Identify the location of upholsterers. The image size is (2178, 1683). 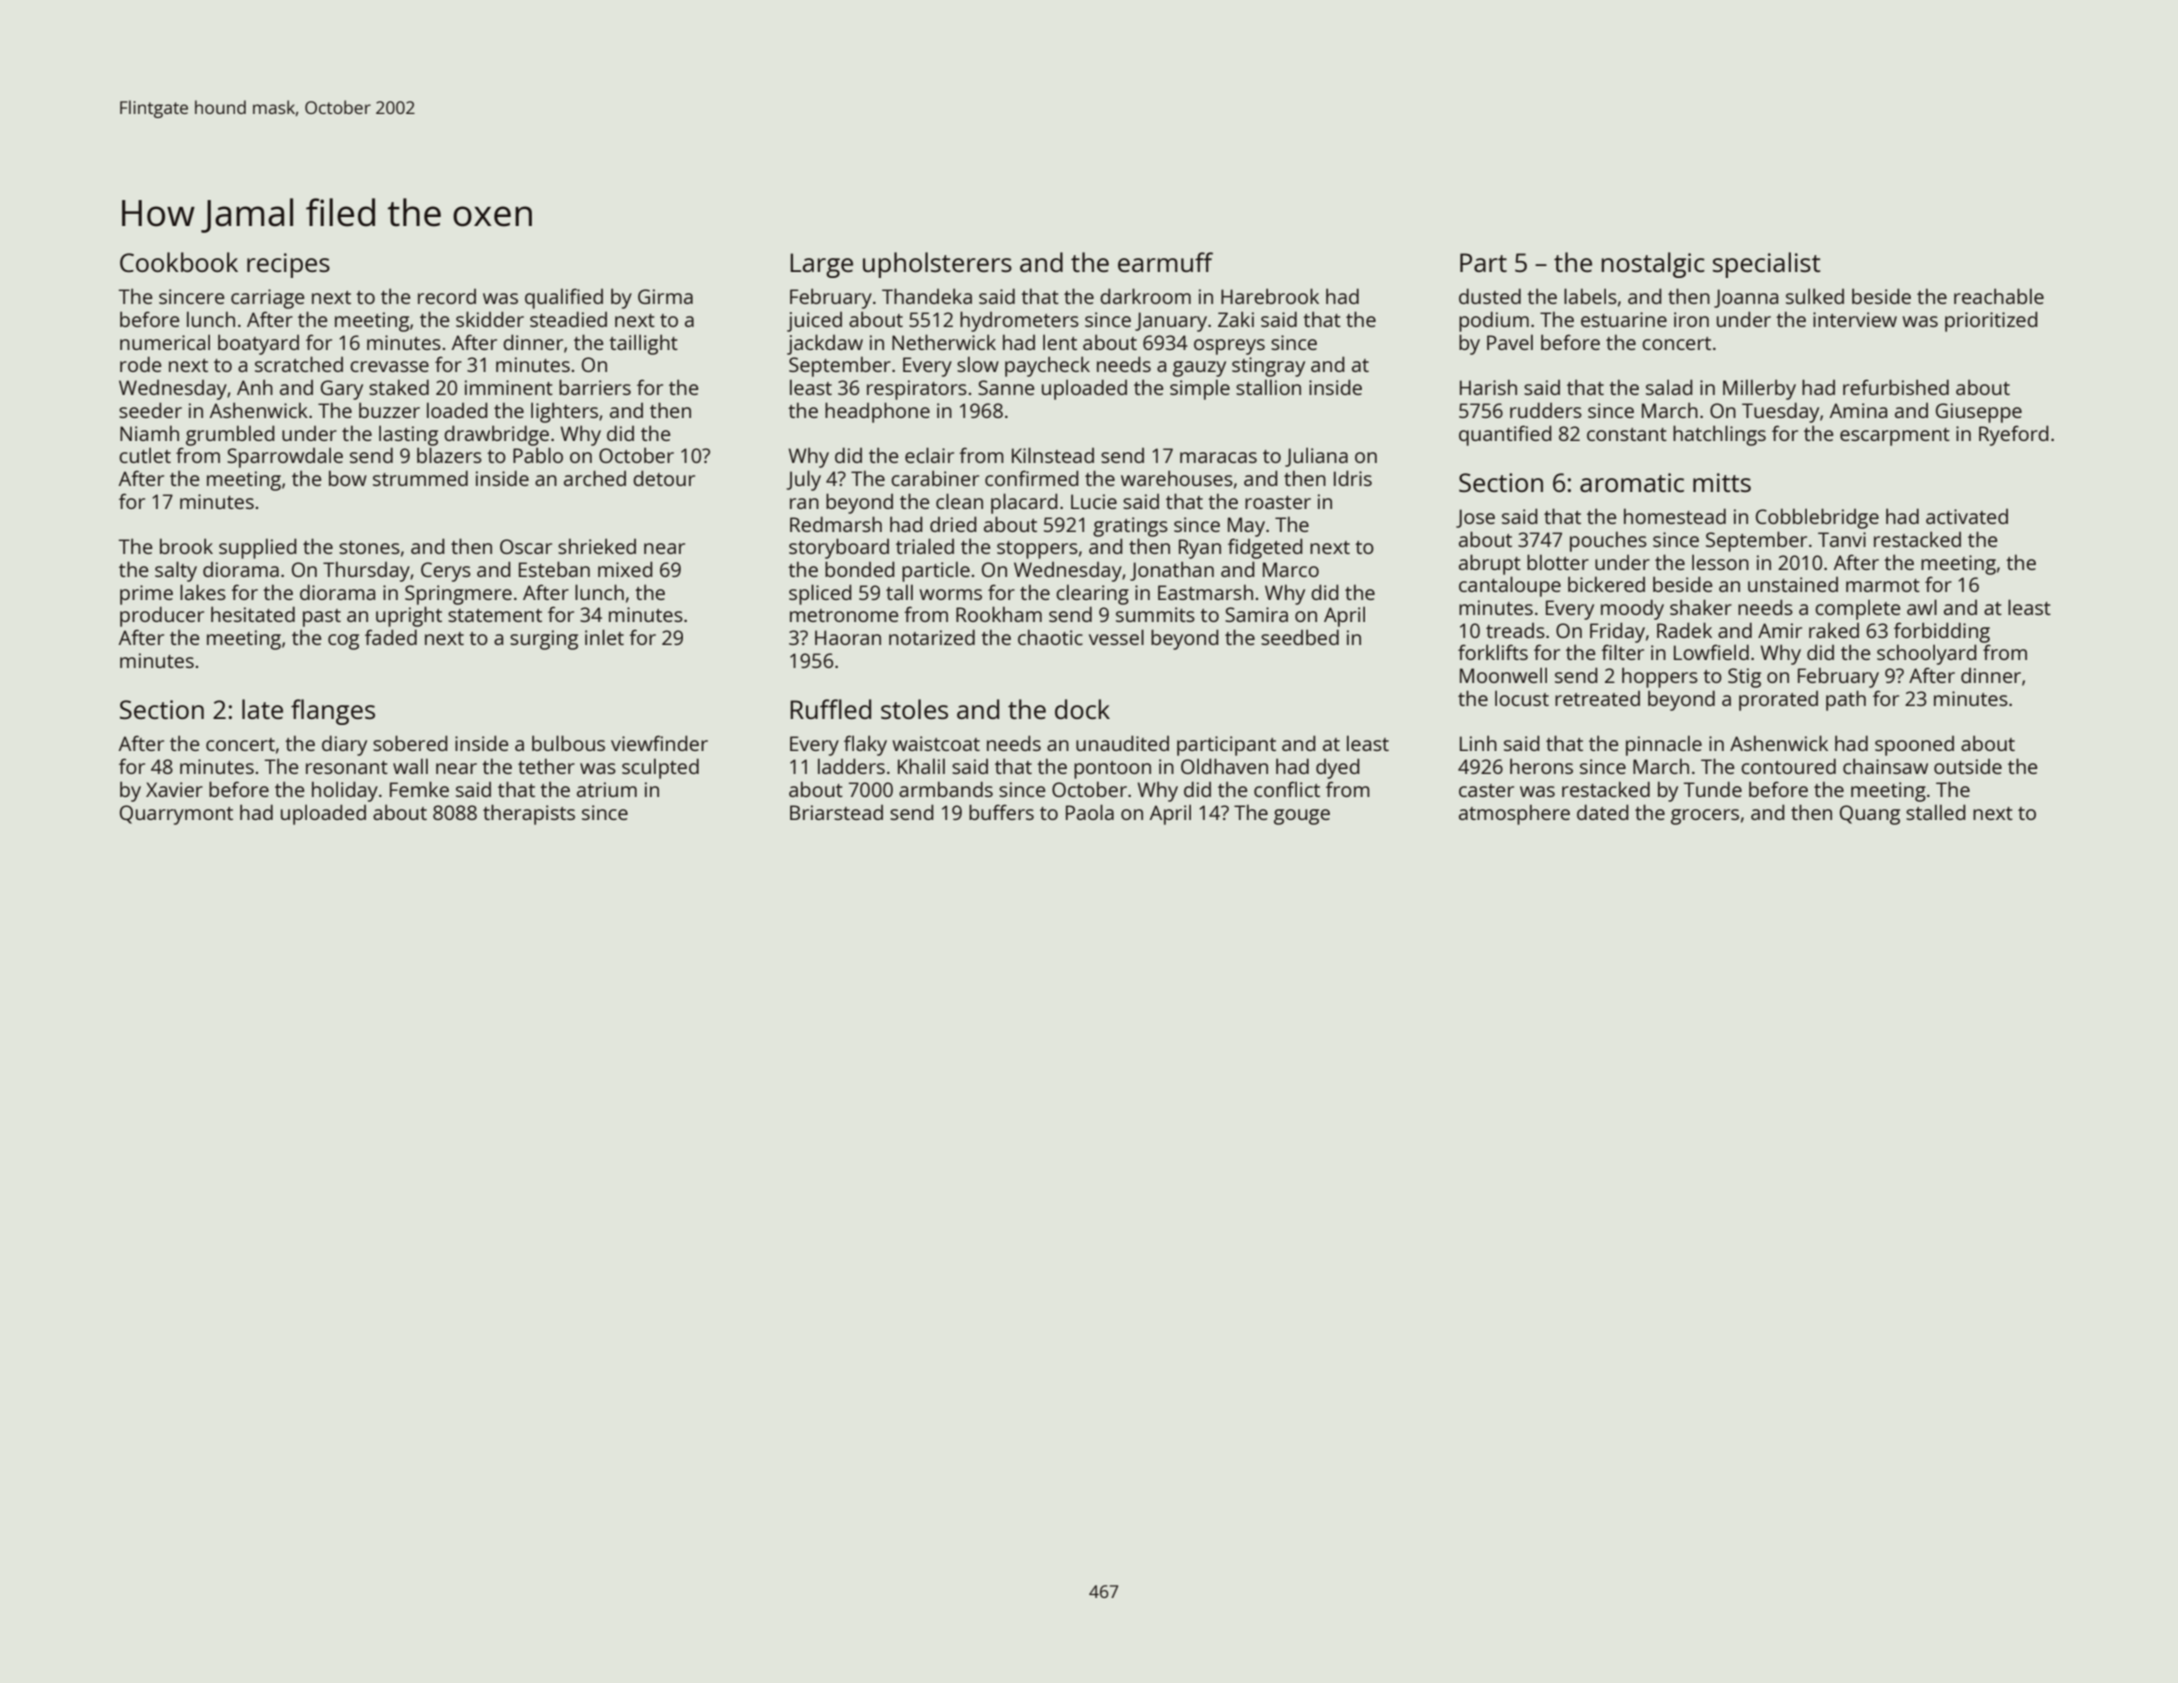
(937, 265).
